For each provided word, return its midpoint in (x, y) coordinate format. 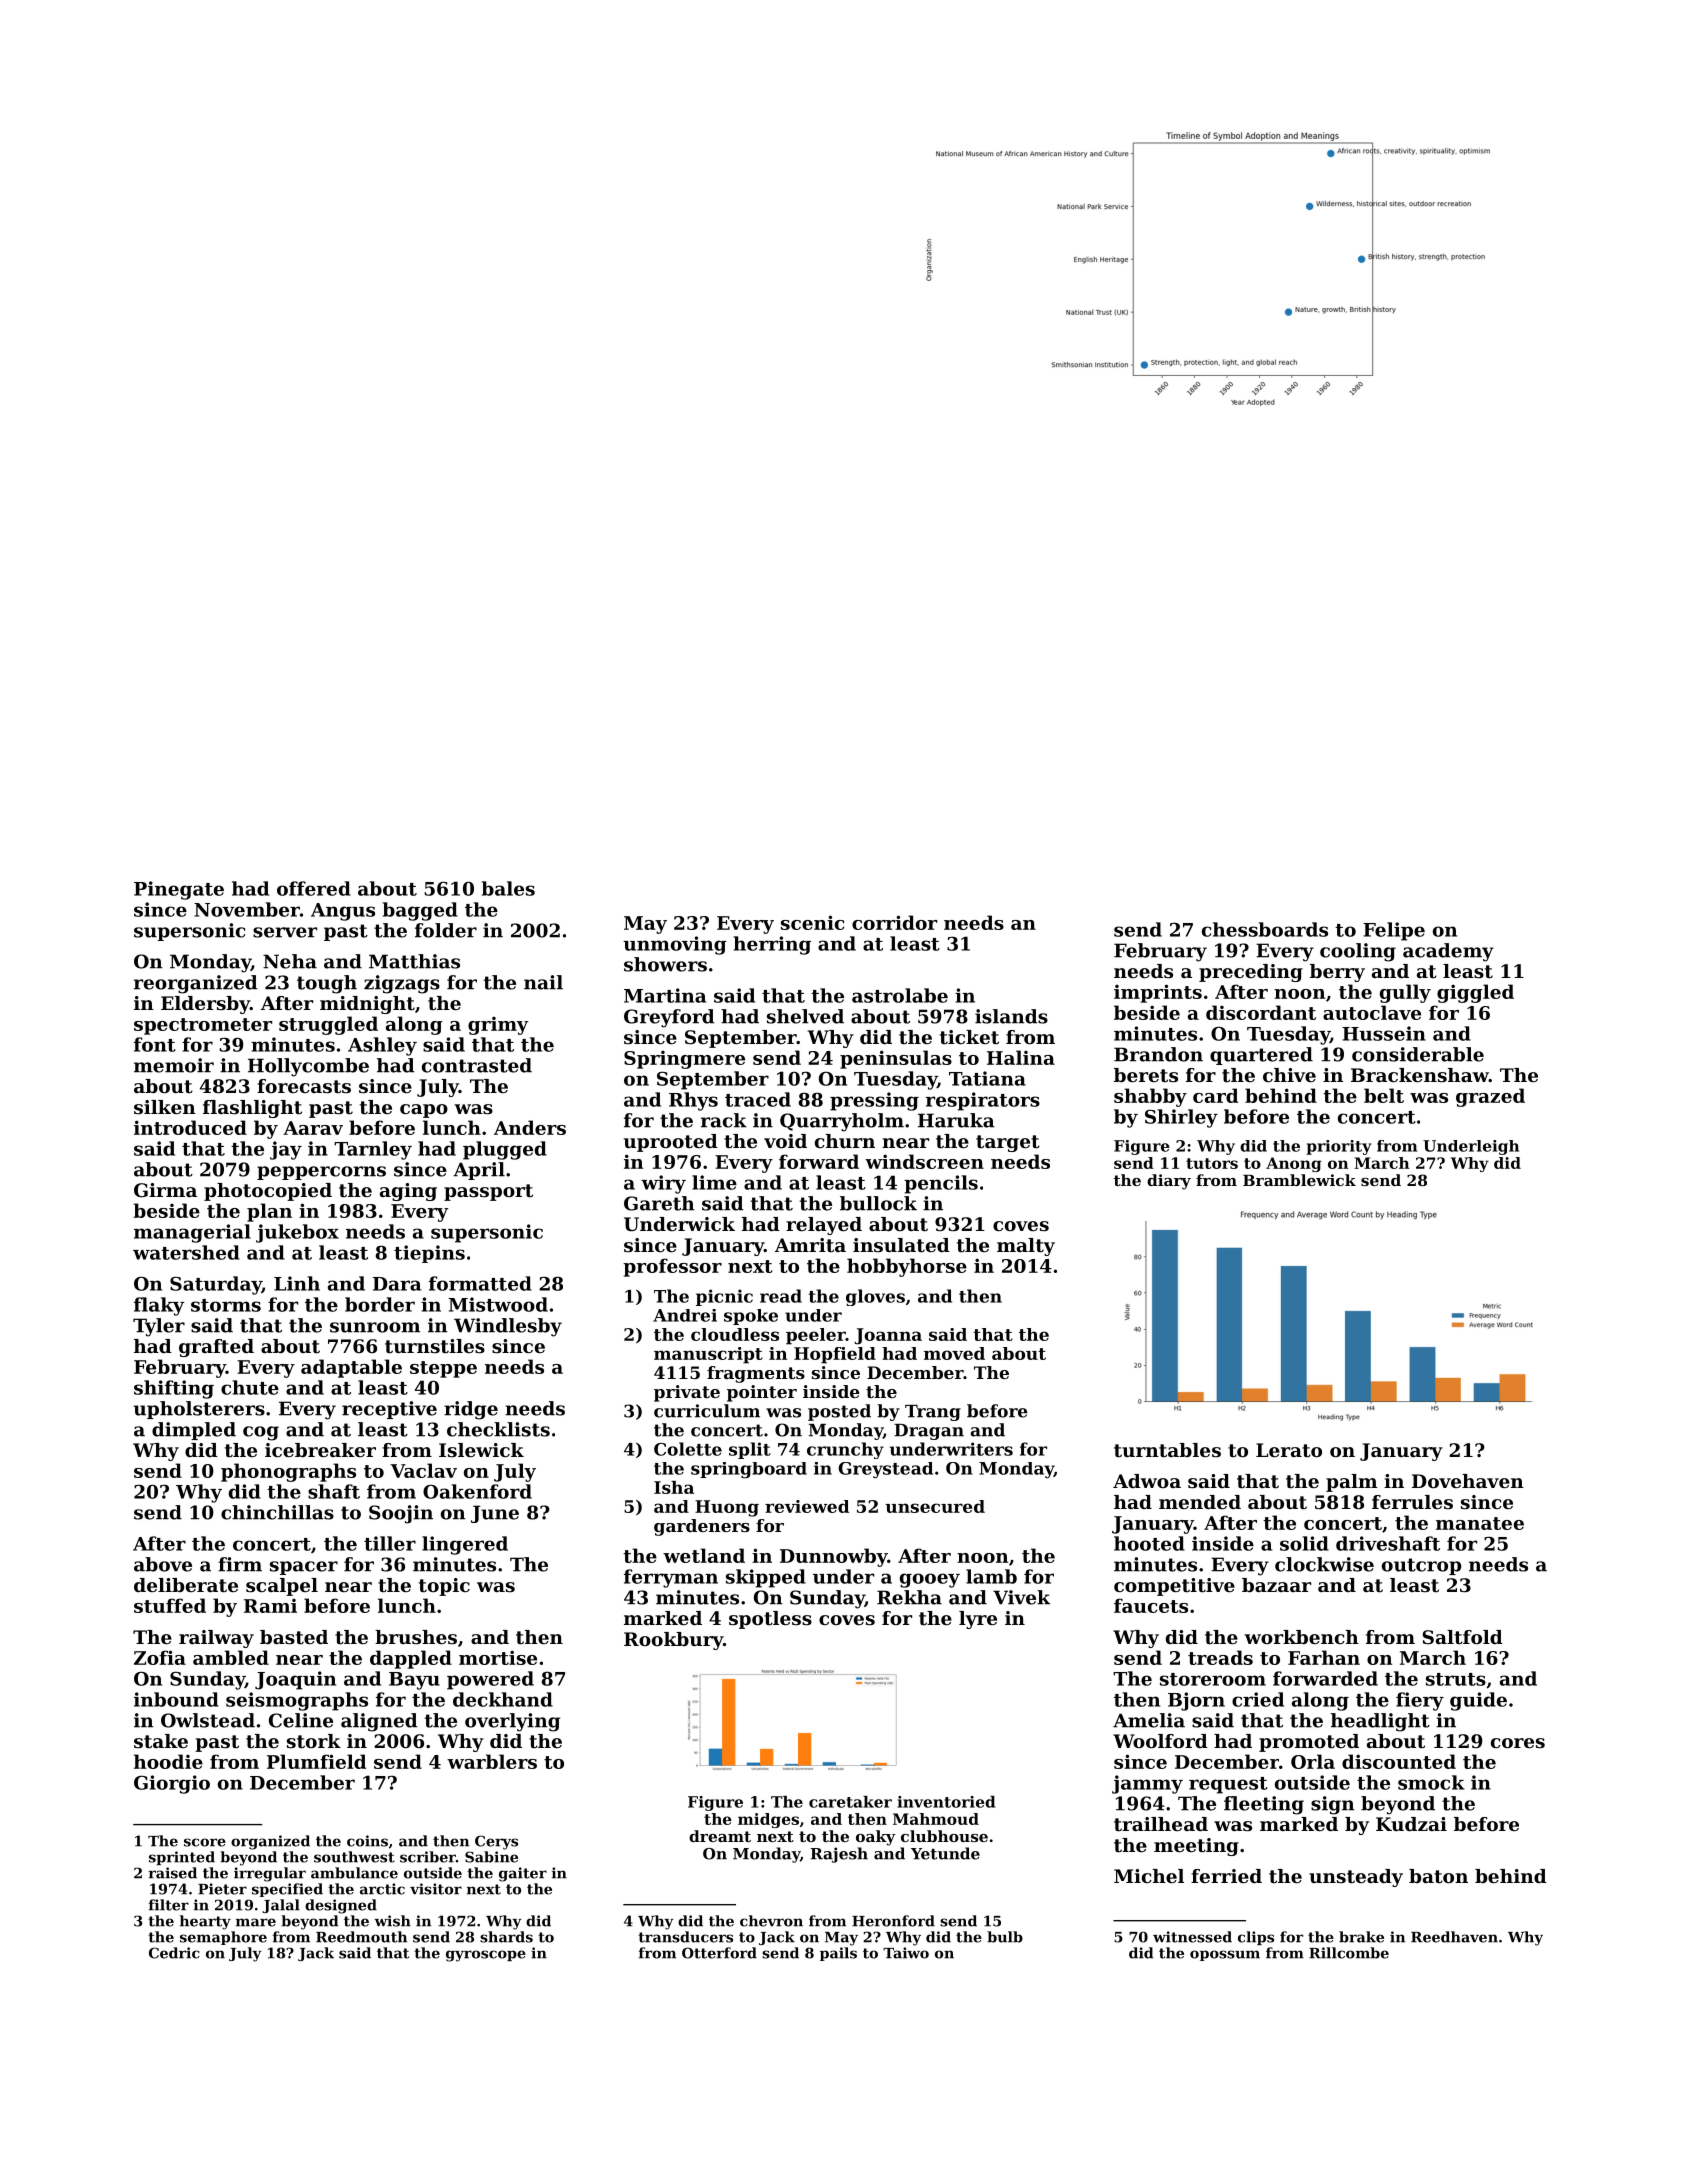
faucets (1151, 1605)
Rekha (909, 1597)
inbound (176, 1699)
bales (508, 888)
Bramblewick (1299, 1180)
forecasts (304, 1086)
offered (314, 888)
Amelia (1149, 1720)
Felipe (1394, 931)
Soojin (401, 1514)
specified (287, 1890)
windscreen (924, 1161)
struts (1456, 1679)
